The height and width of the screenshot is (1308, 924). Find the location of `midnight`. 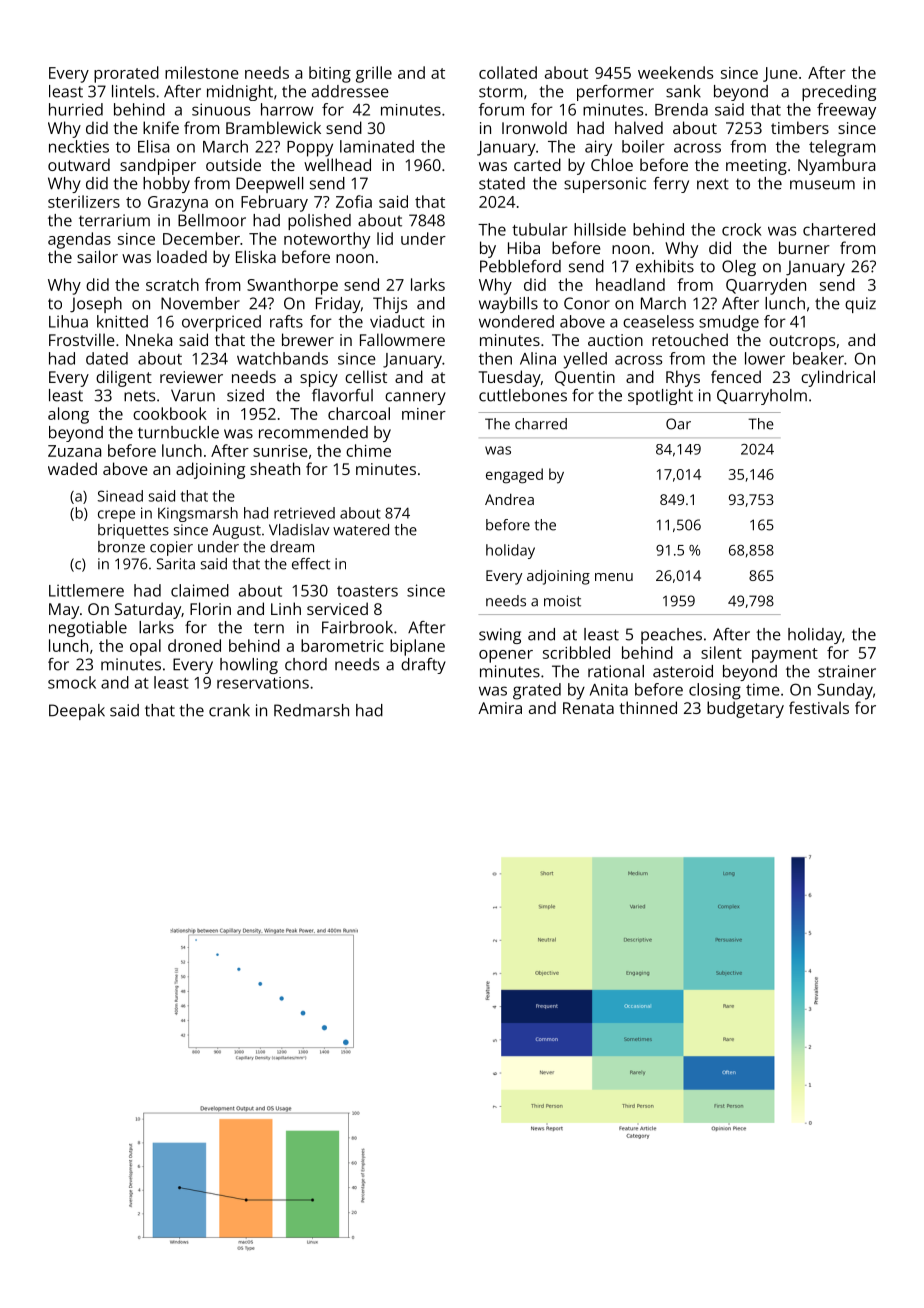

midnight is located at coordinates (240, 93).
